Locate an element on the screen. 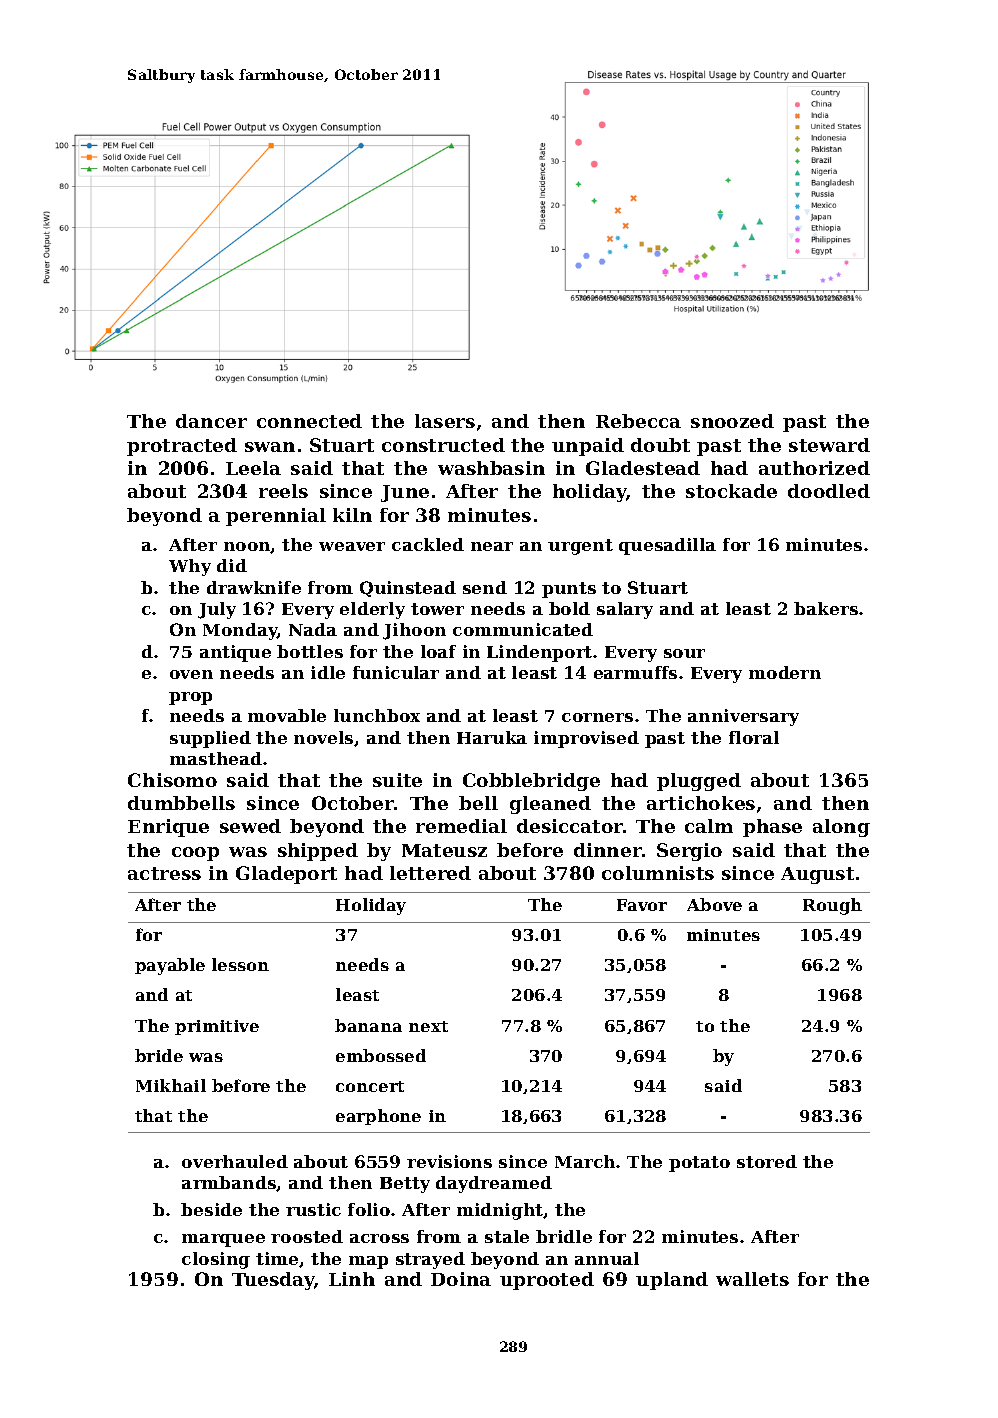 This screenshot has width=998, height=1418. lasers is located at coordinates (445, 421).
